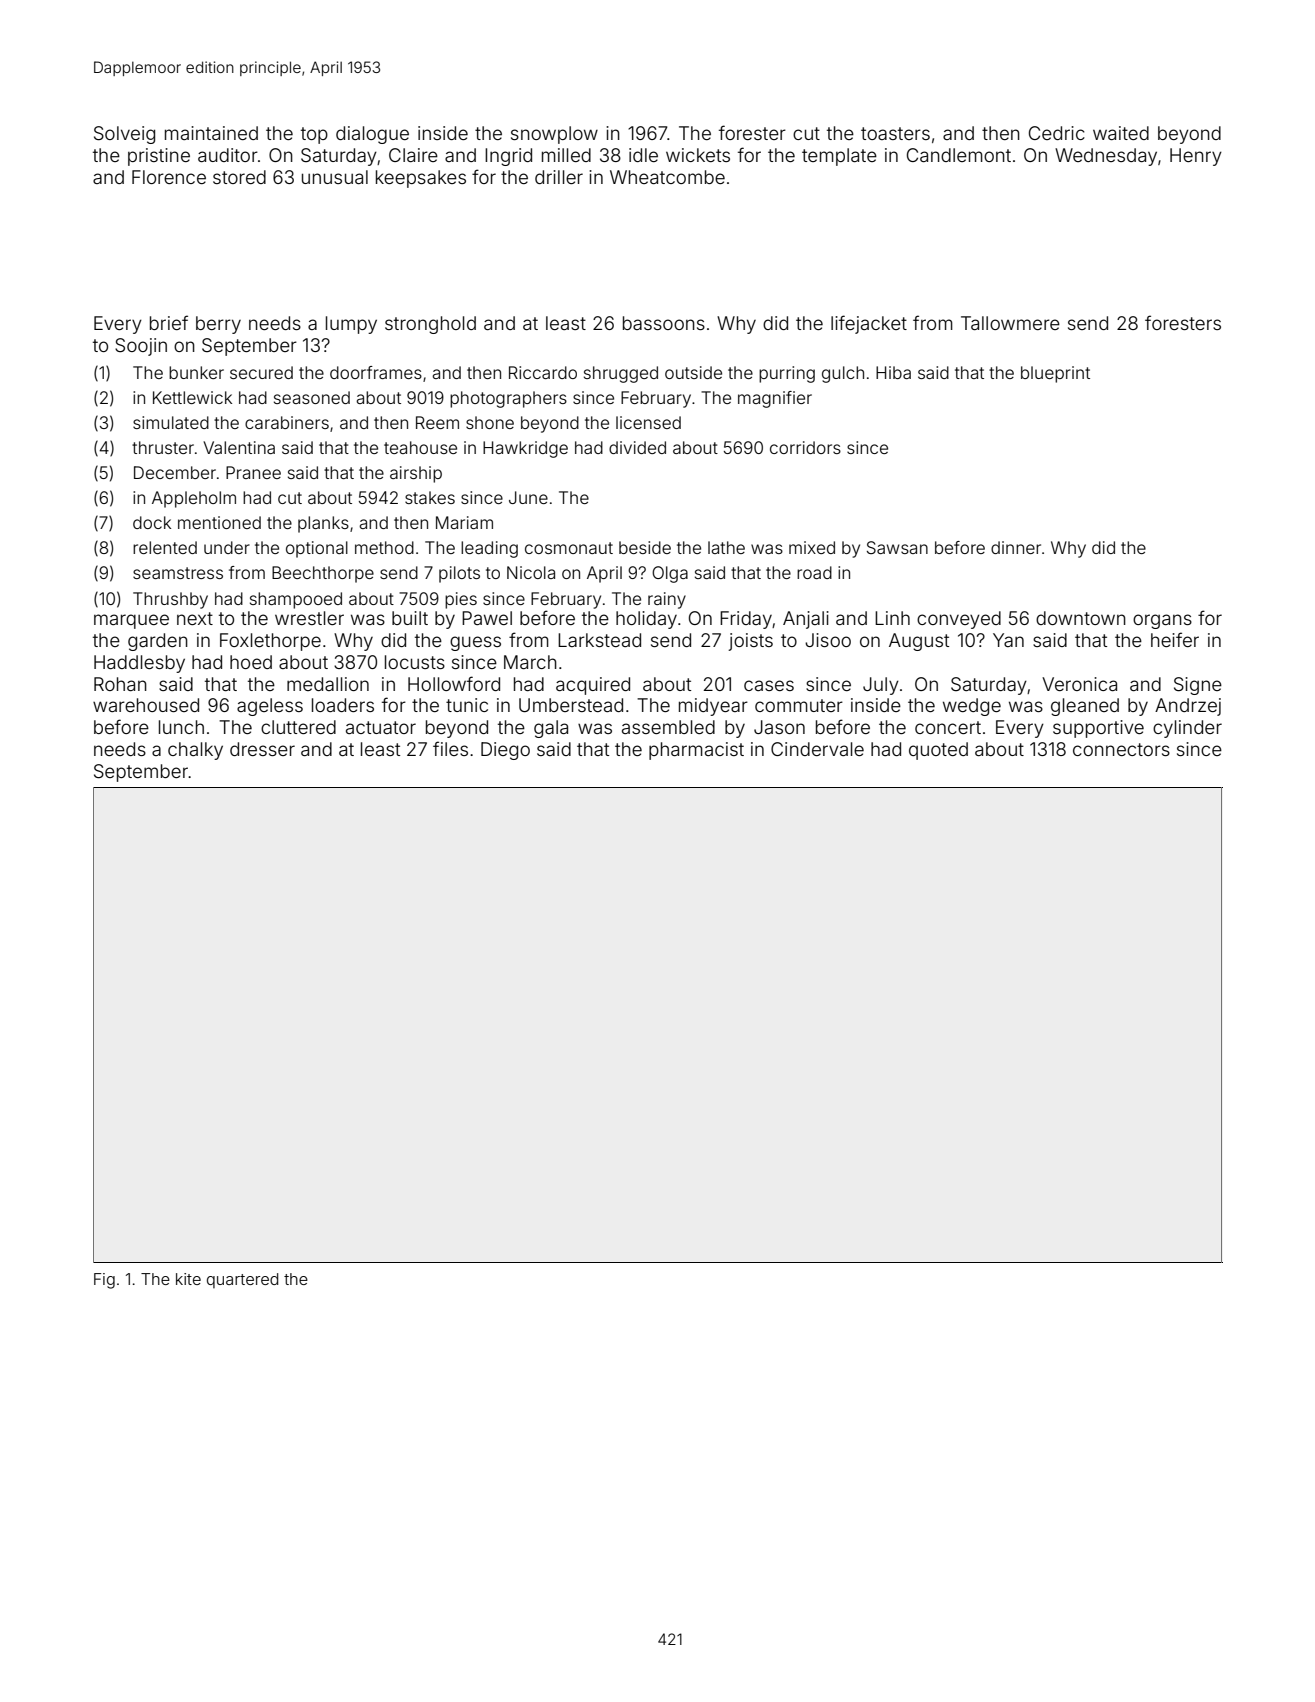  Describe the element at coordinates (1057, 133) in the screenshot. I see `Cedric` at that location.
